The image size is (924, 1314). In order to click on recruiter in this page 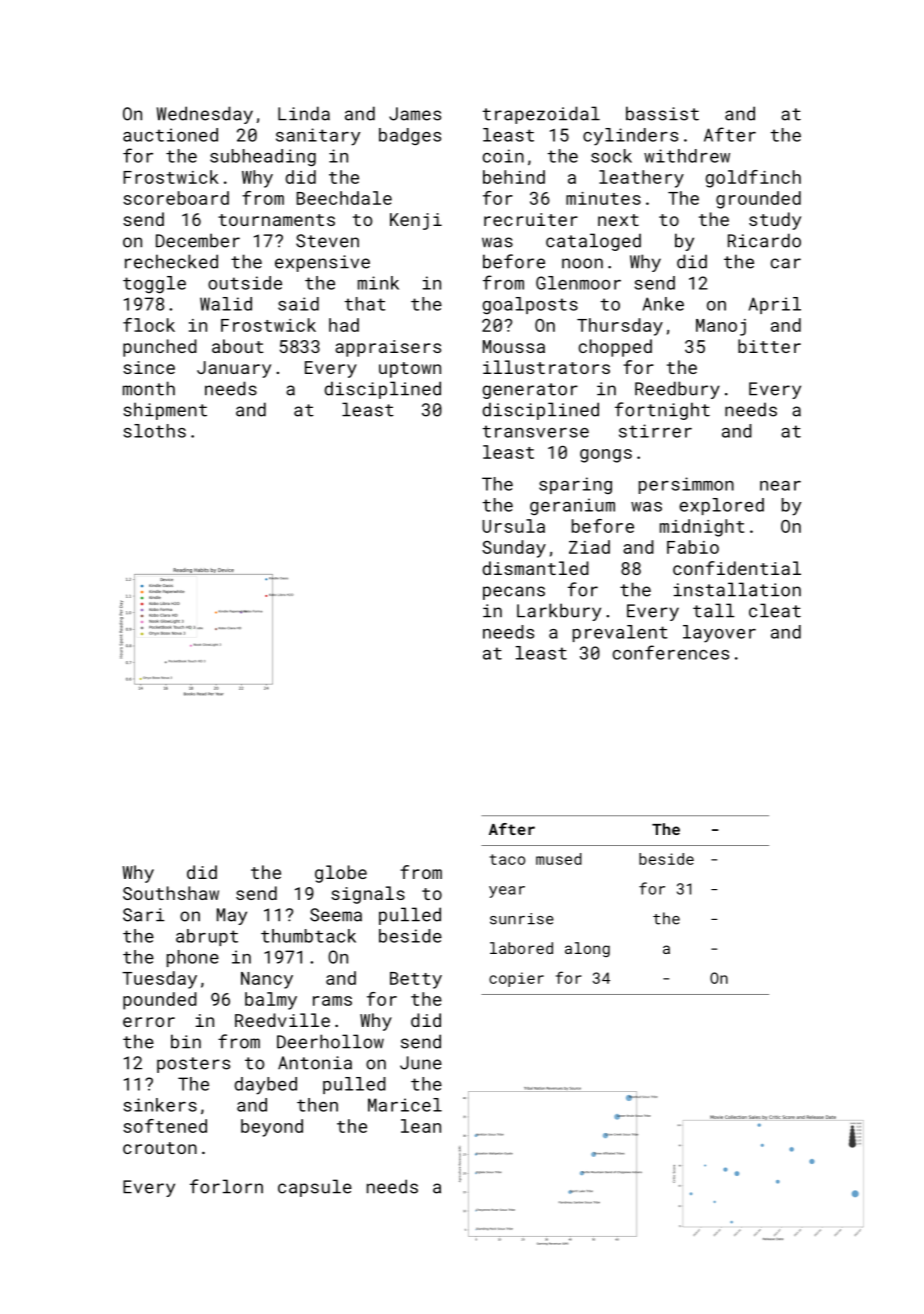, I will do `click(531, 219)`.
